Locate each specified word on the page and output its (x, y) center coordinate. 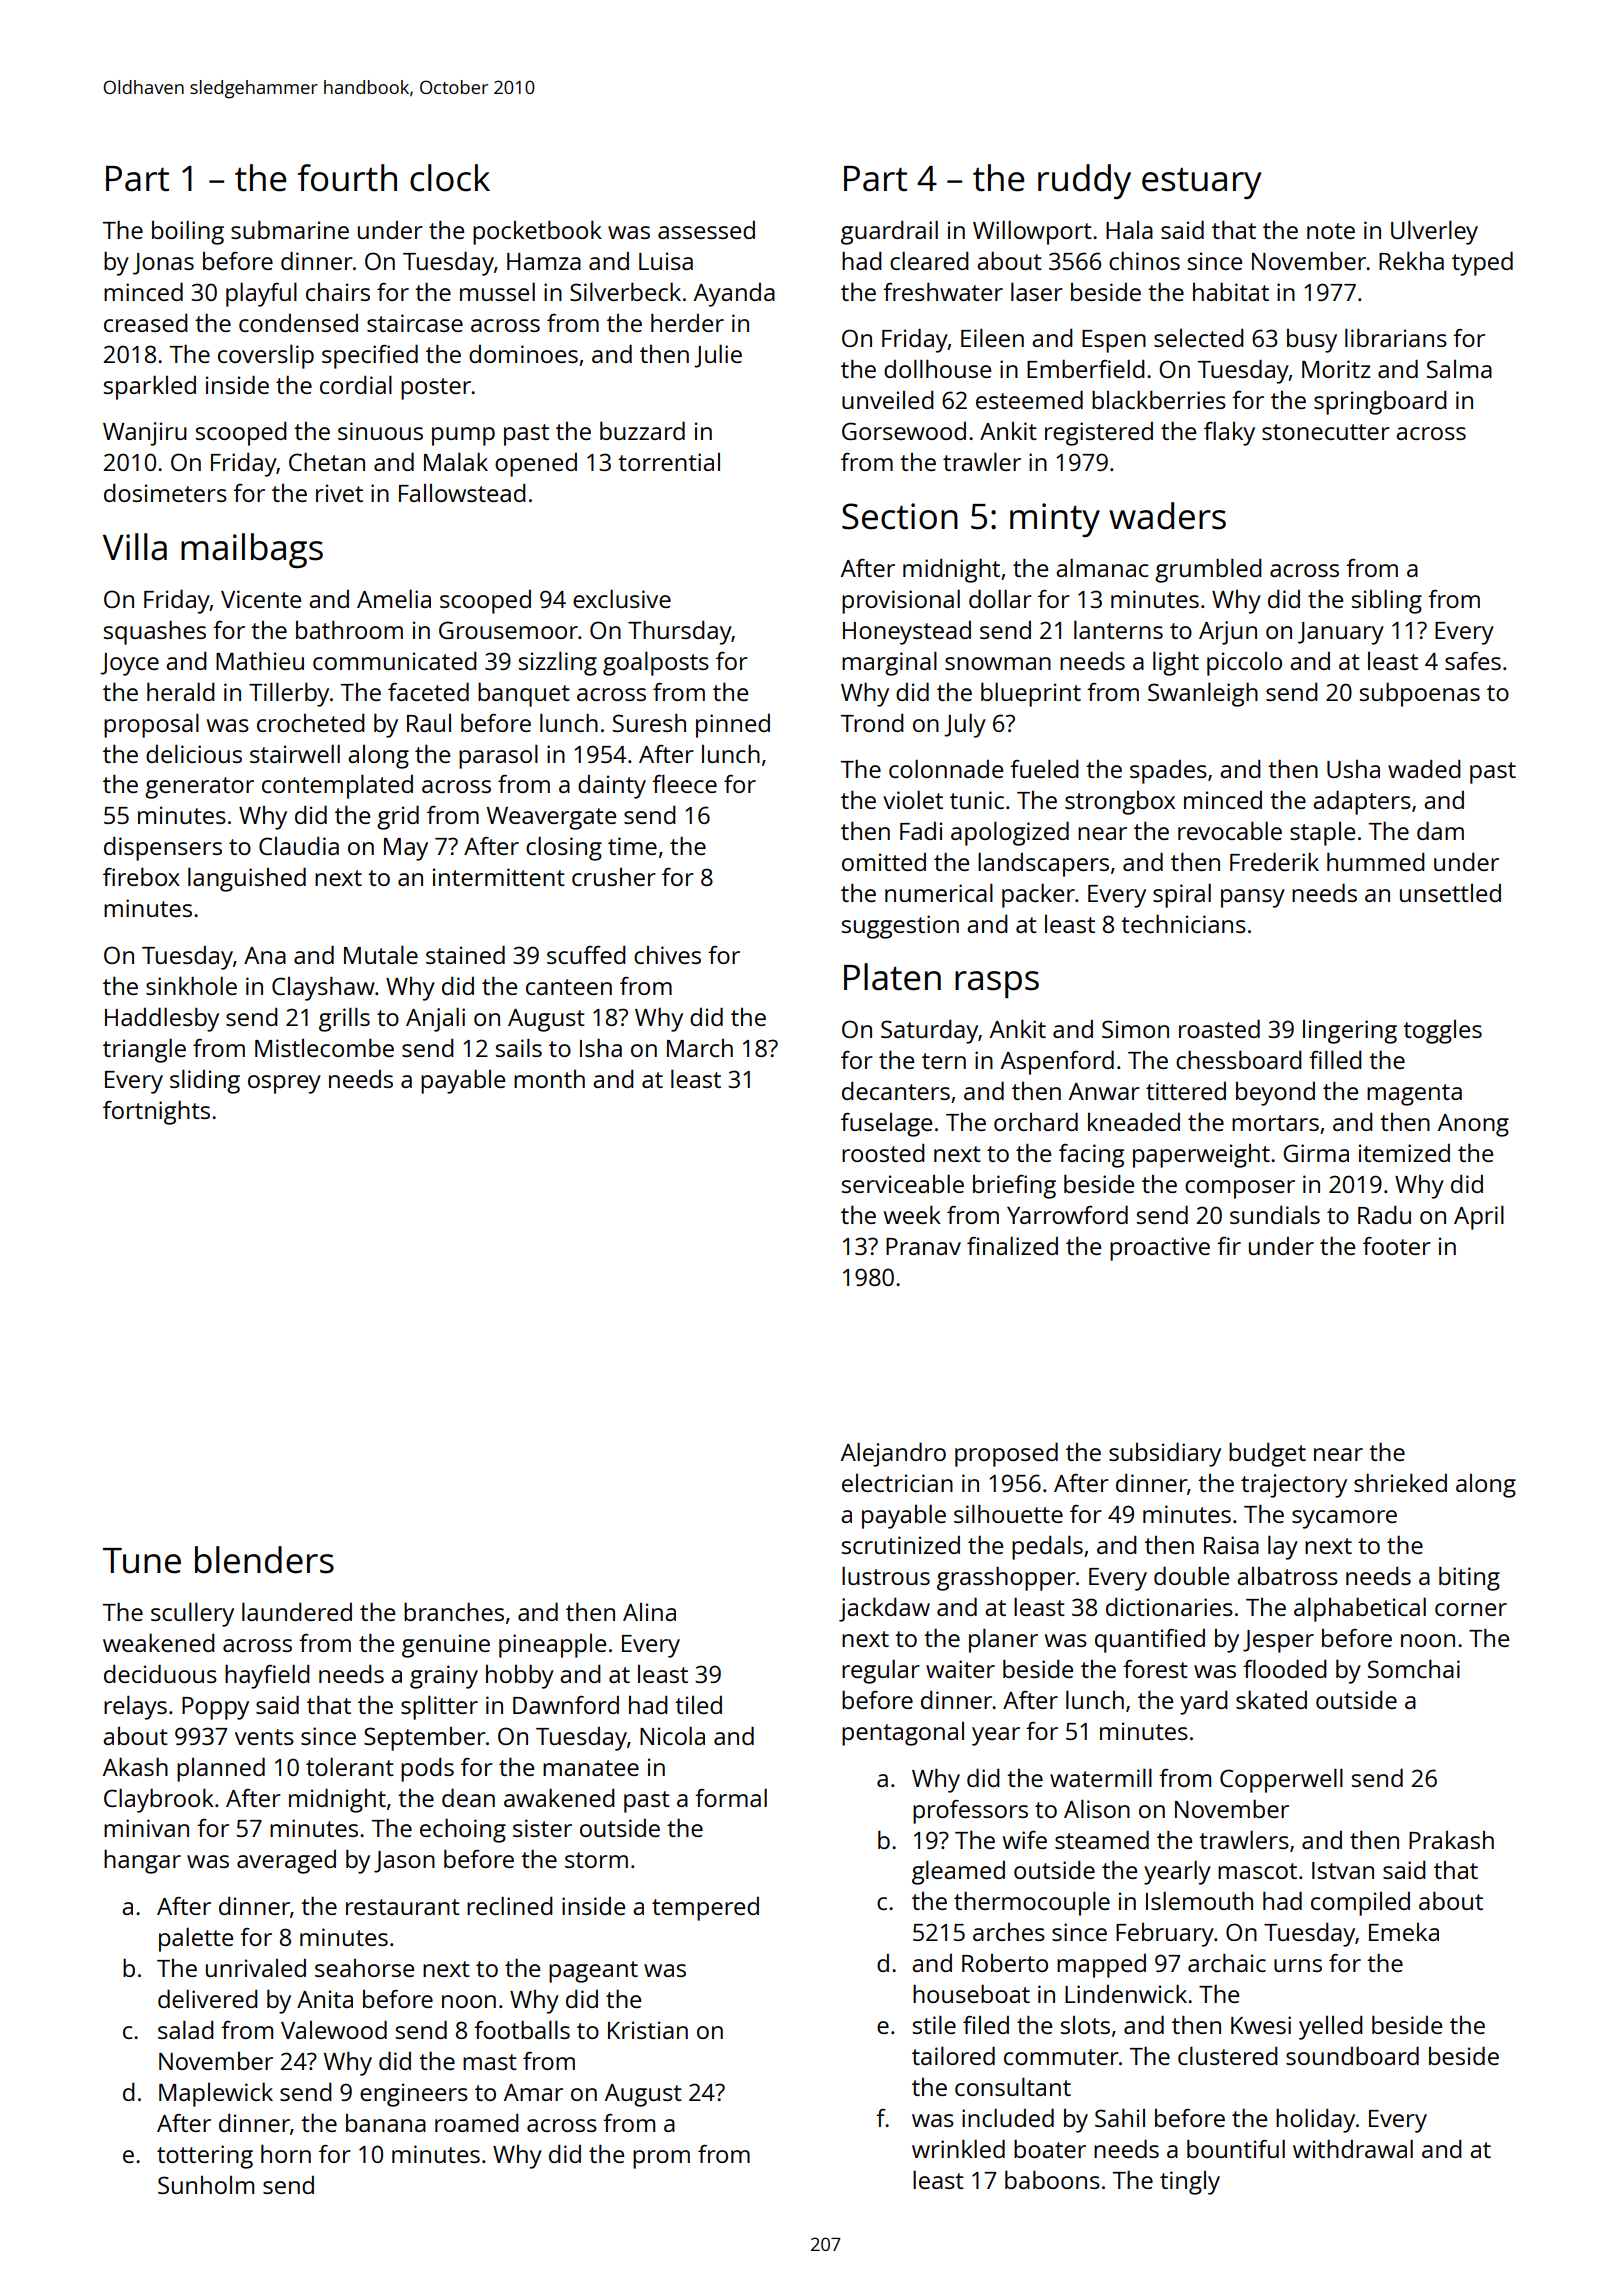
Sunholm (206, 2185)
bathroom (349, 629)
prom (661, 2159)
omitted (884, 862)
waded (1424, 768)
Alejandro (893, 1454)
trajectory (1294, 1486)
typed (1482, 263)
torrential (669, 462)
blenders (264, 1560)
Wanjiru (145, 434)
